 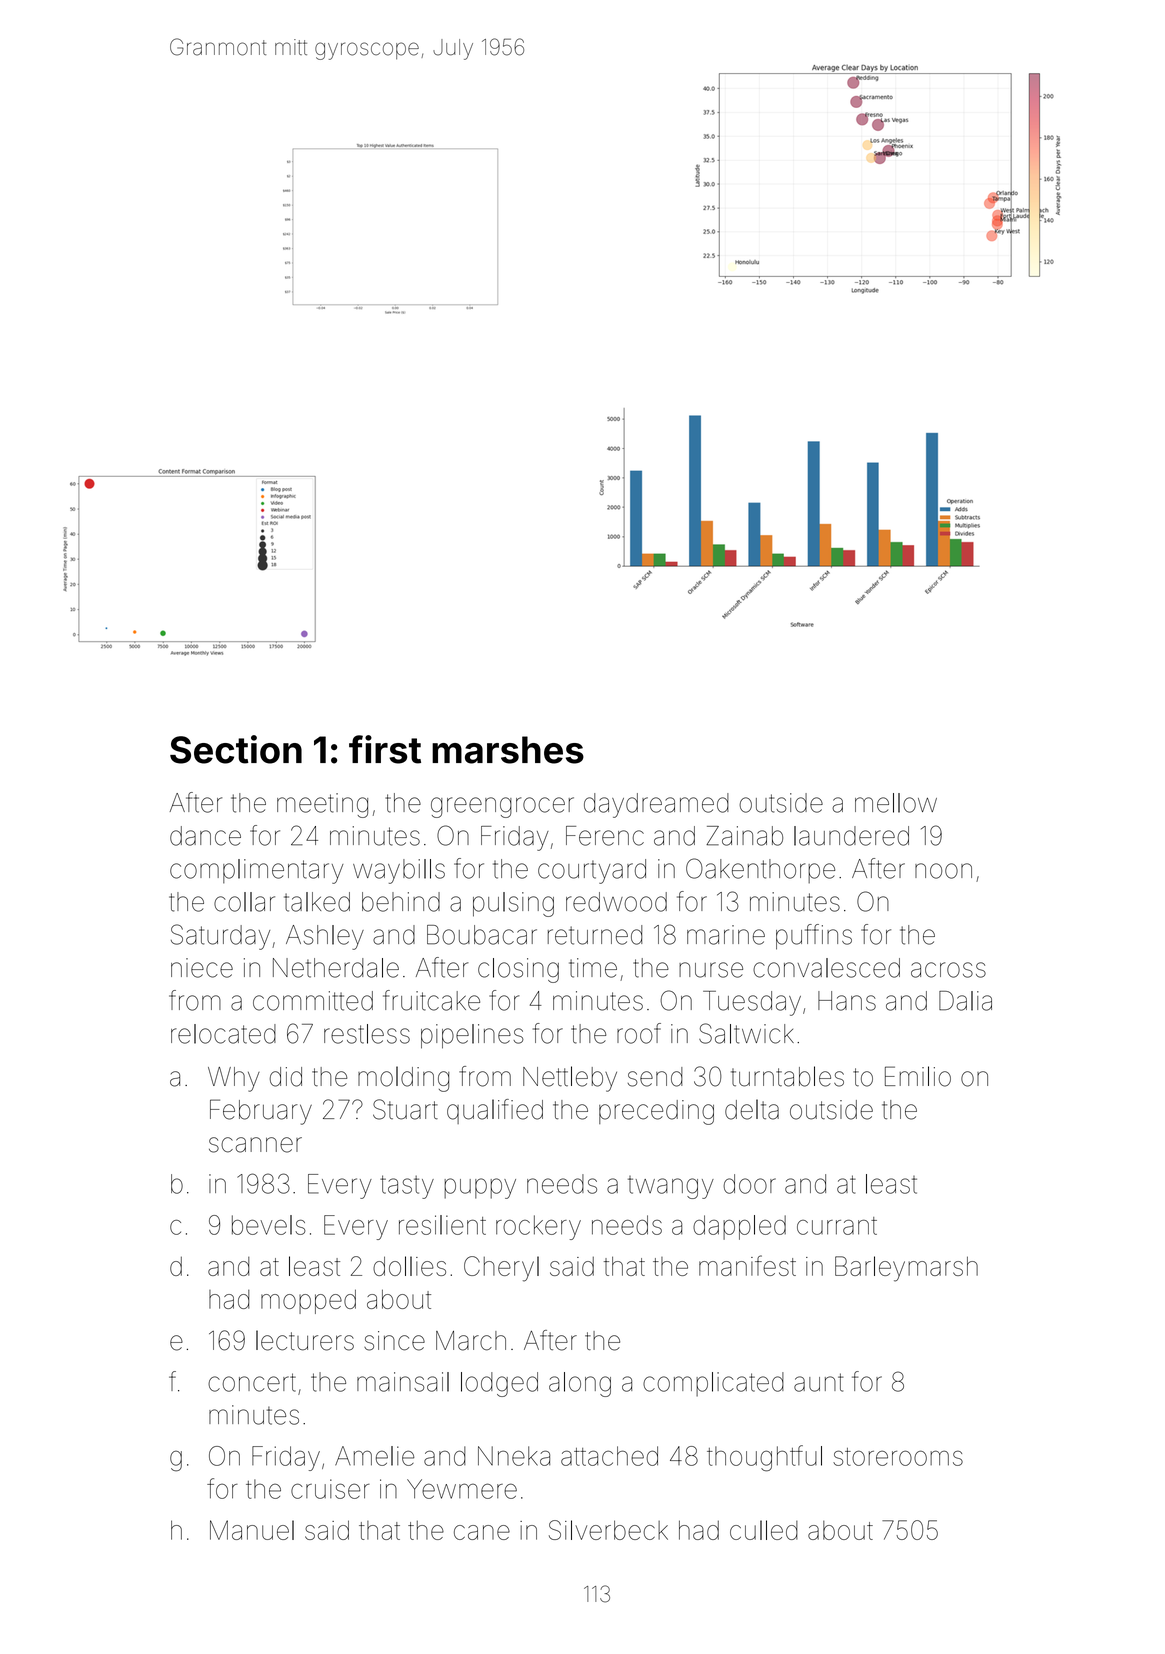 I want to click on concert, so click(x=252, y=1382).
